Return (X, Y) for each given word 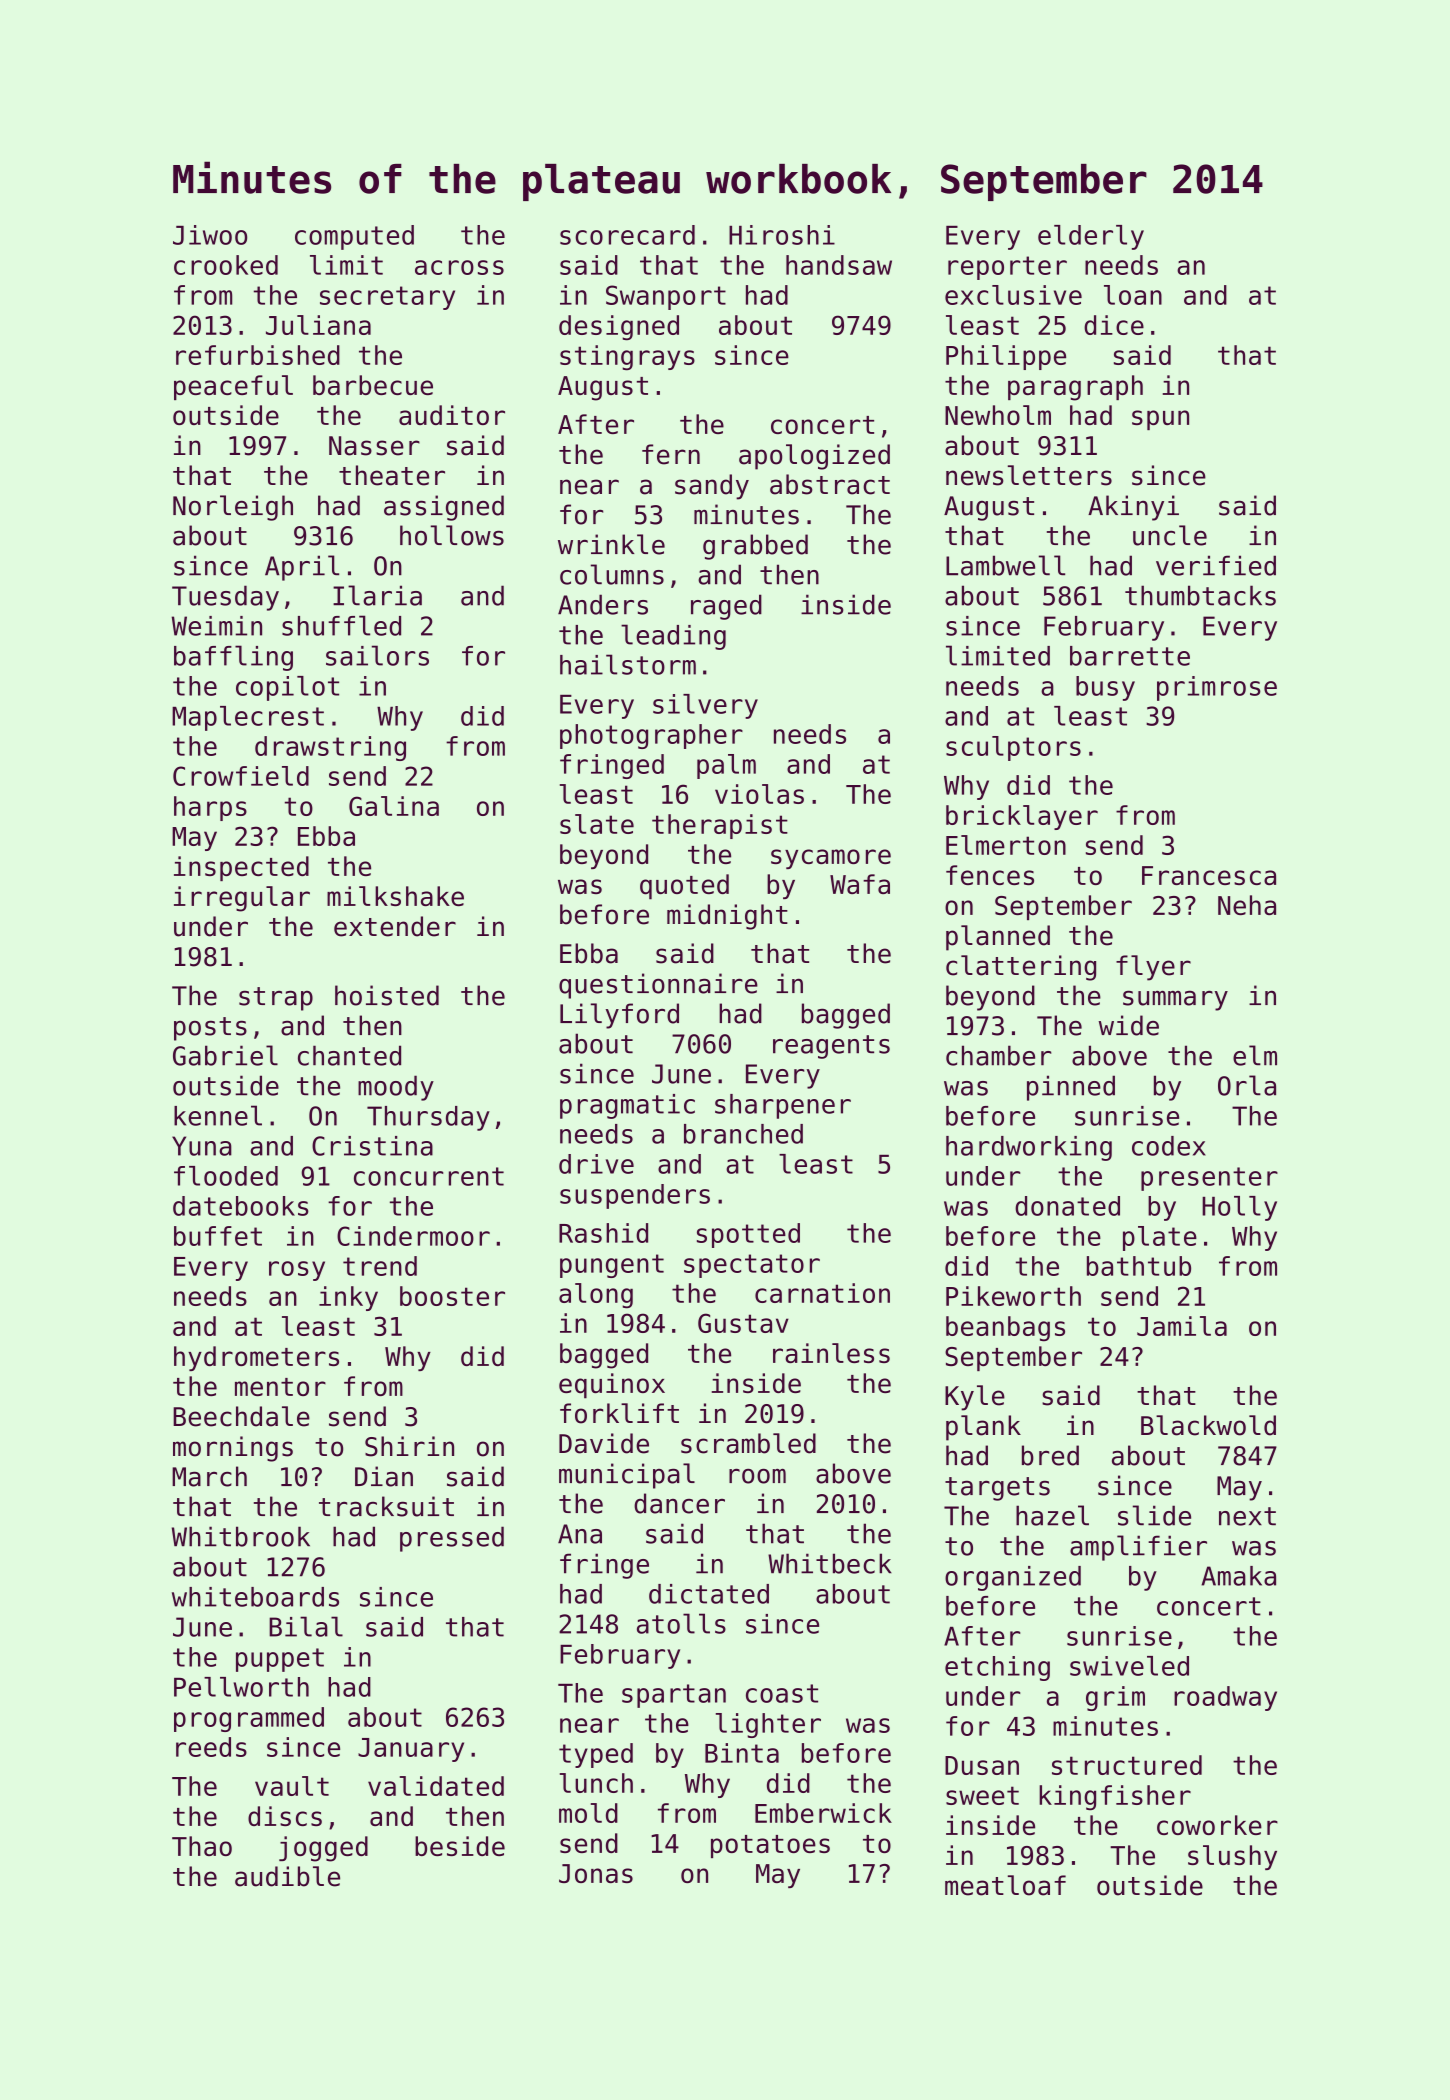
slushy (1232, 1857)
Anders (603, 604)
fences (990, 875)
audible (287, 1876)
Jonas (596, 1873)
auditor (452, 415)
